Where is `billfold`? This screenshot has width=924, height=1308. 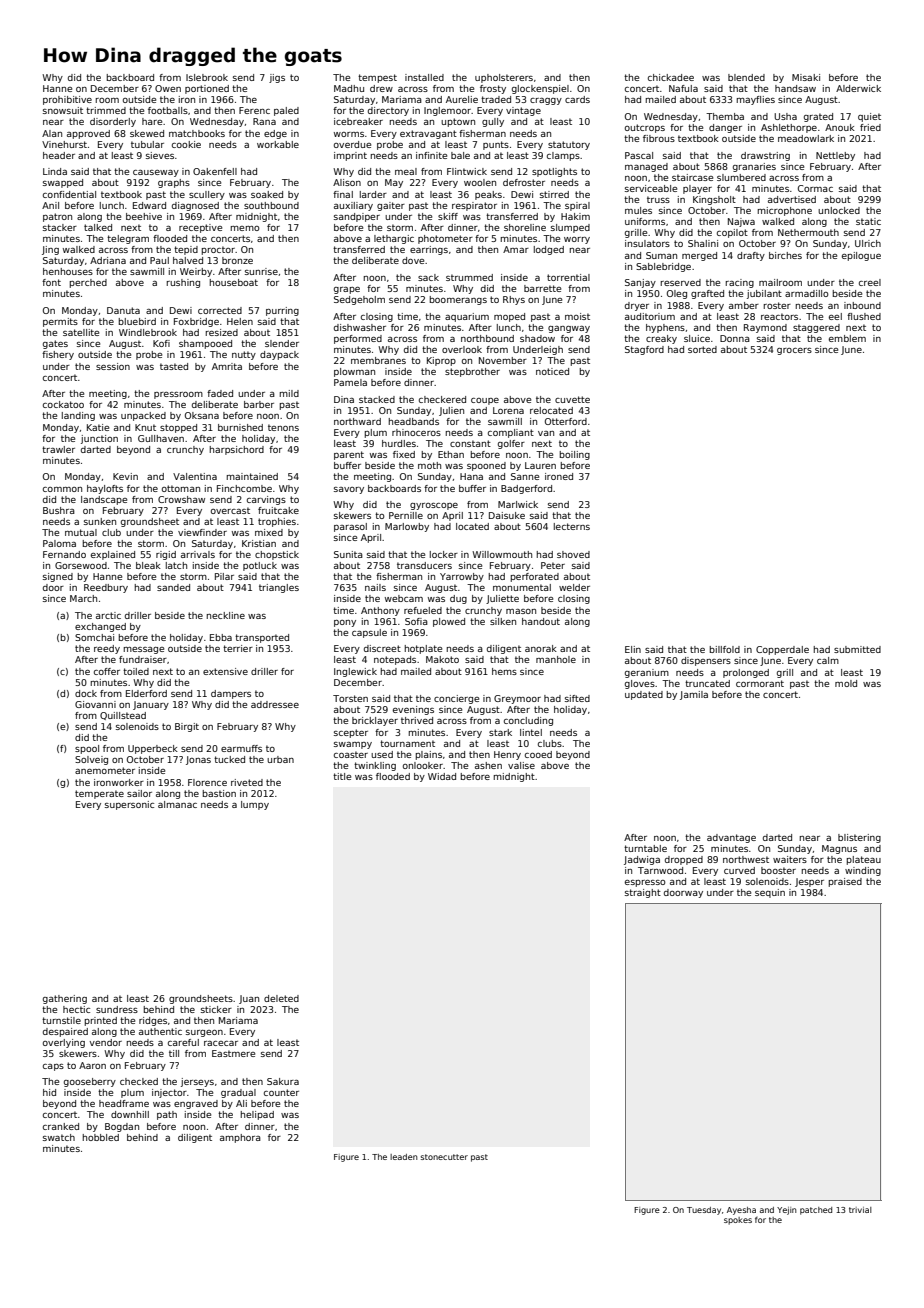
billfold is located at coordinates (725, 649).
